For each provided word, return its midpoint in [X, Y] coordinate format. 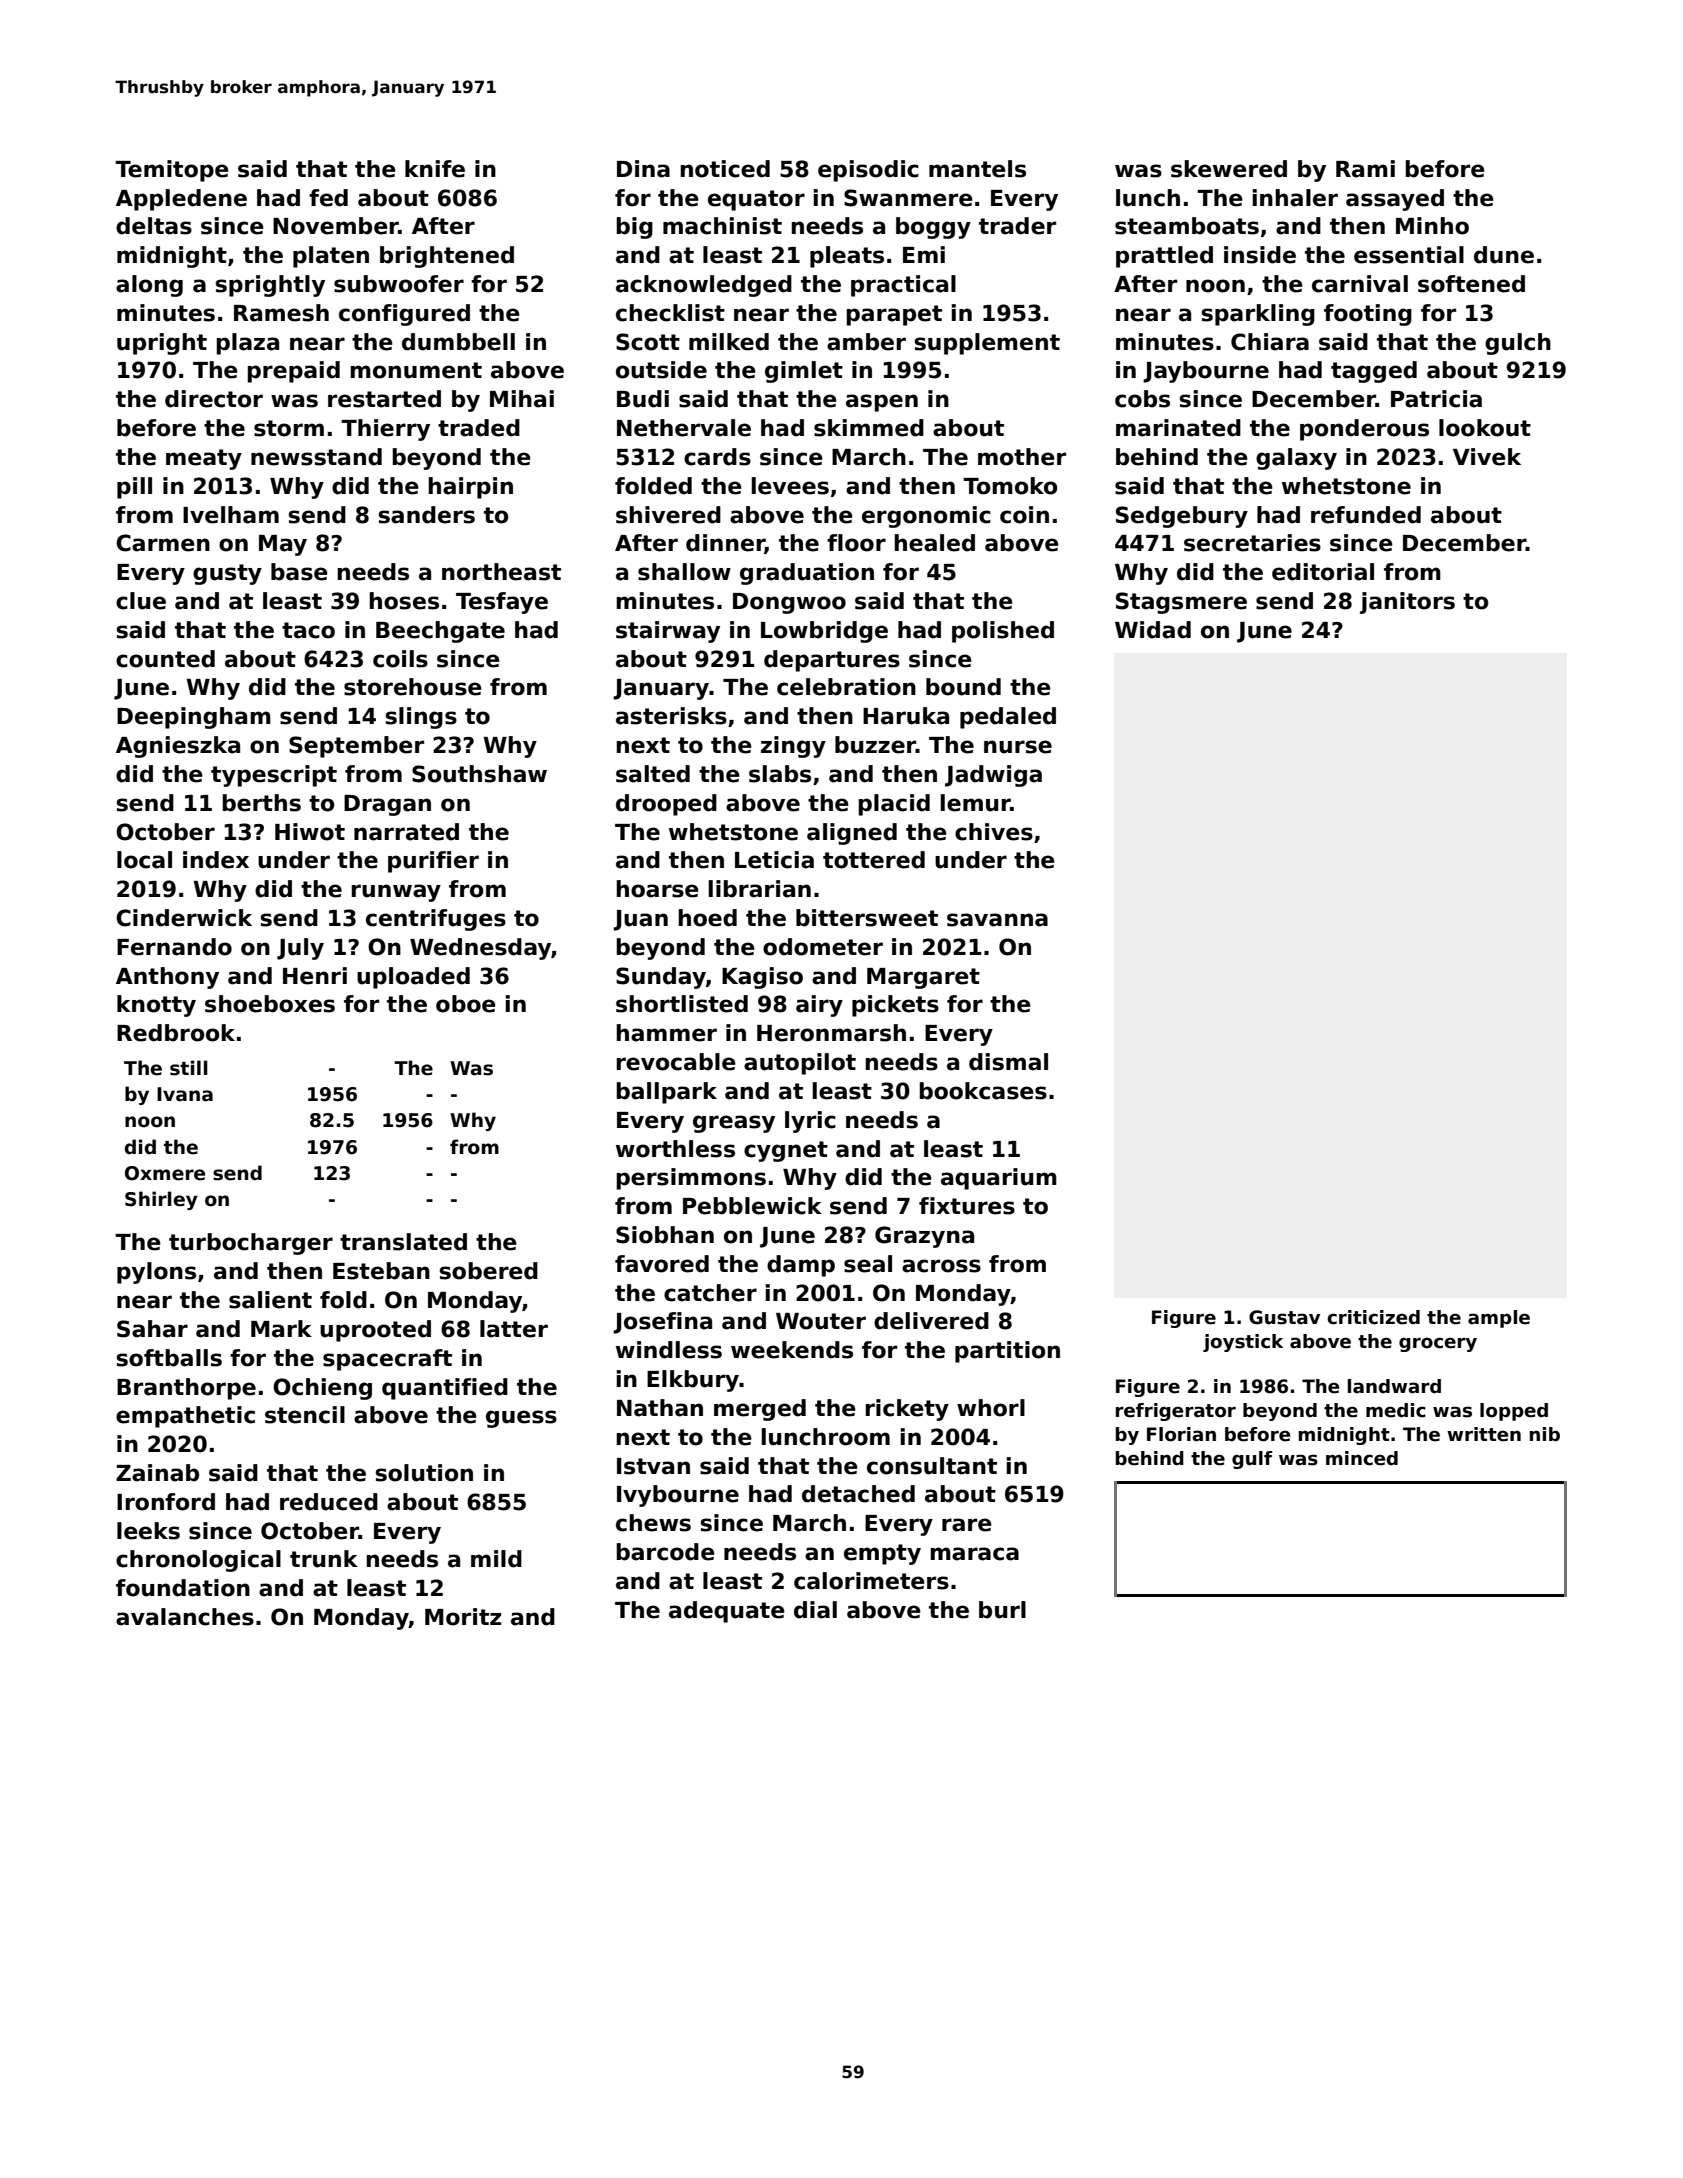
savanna [997, 920]
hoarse [657, 889]
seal [868, 1264]
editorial [1323, 572]
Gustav [1284, 1317]
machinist [722, 226]
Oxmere [165, 1173]
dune [1504, 255]
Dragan [387, 805]
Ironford [166, 1502]
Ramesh [281, 313]
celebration [846, 687]
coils [400, 659]
